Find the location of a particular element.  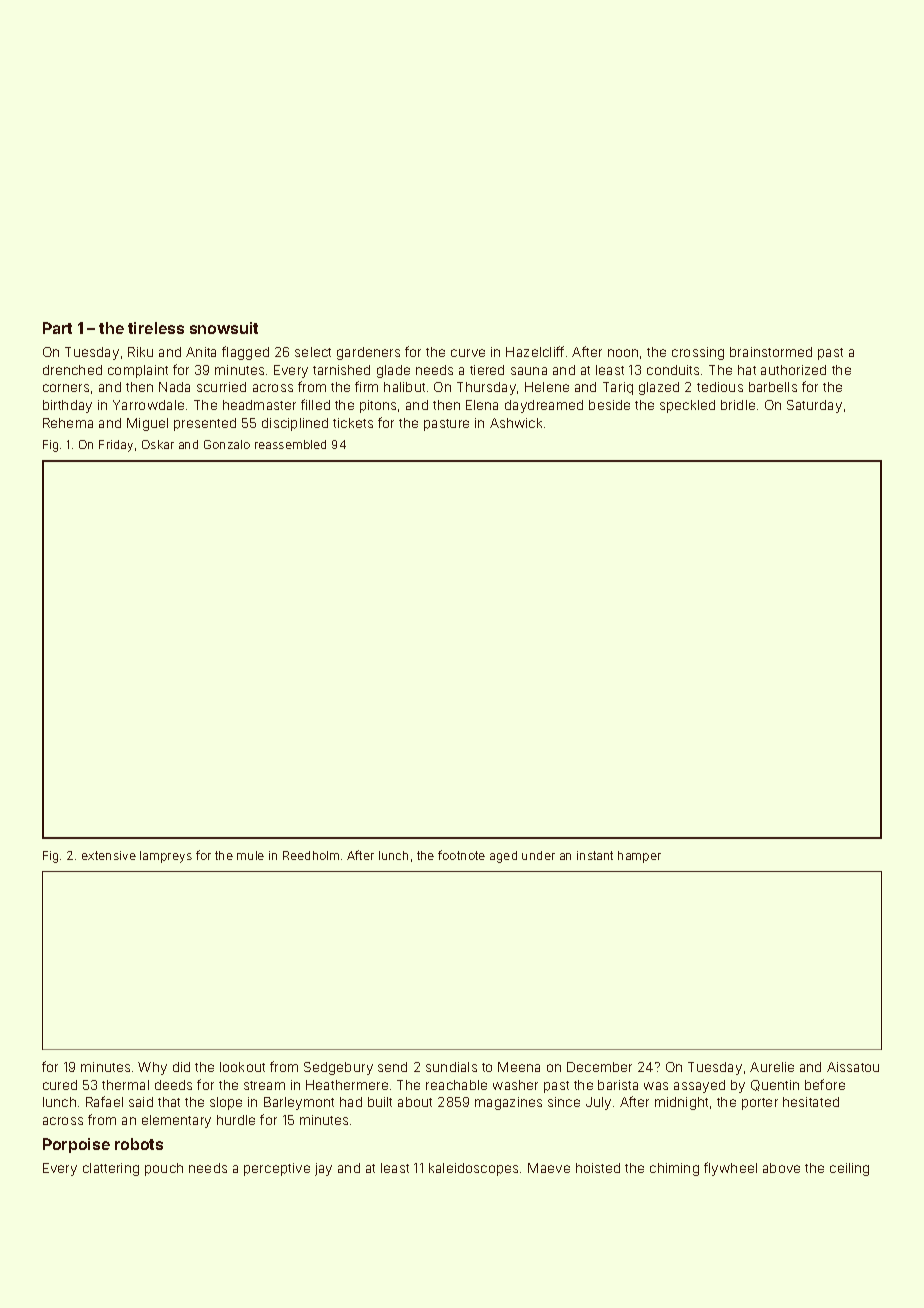

Ashwick is located at coordinates (516, 423).
